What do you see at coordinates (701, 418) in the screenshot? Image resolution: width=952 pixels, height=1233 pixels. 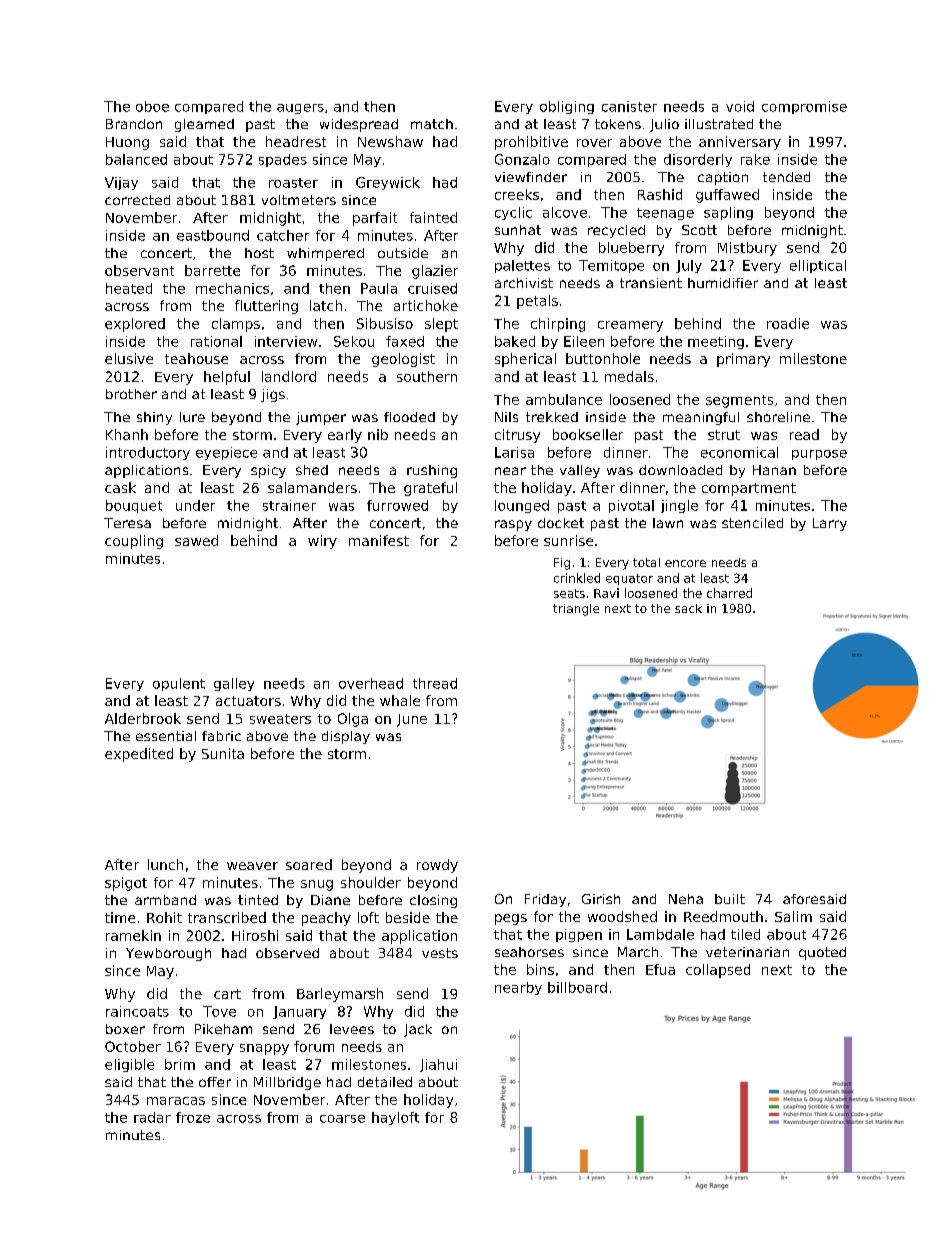 I see `meaningful` at bounding box center [701, 418].
